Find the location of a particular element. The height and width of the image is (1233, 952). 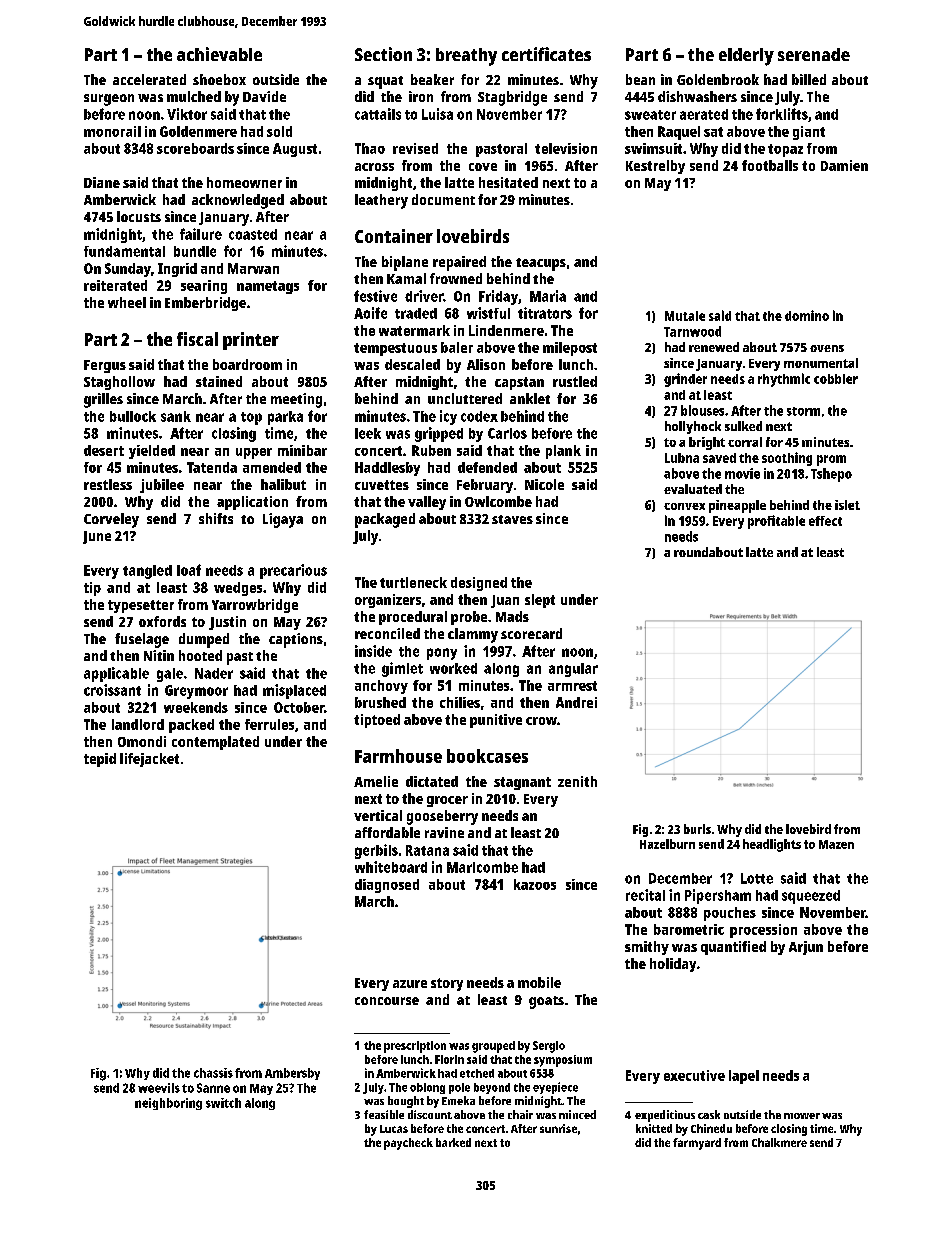

Raquel is located at coordinates (679, 133).
